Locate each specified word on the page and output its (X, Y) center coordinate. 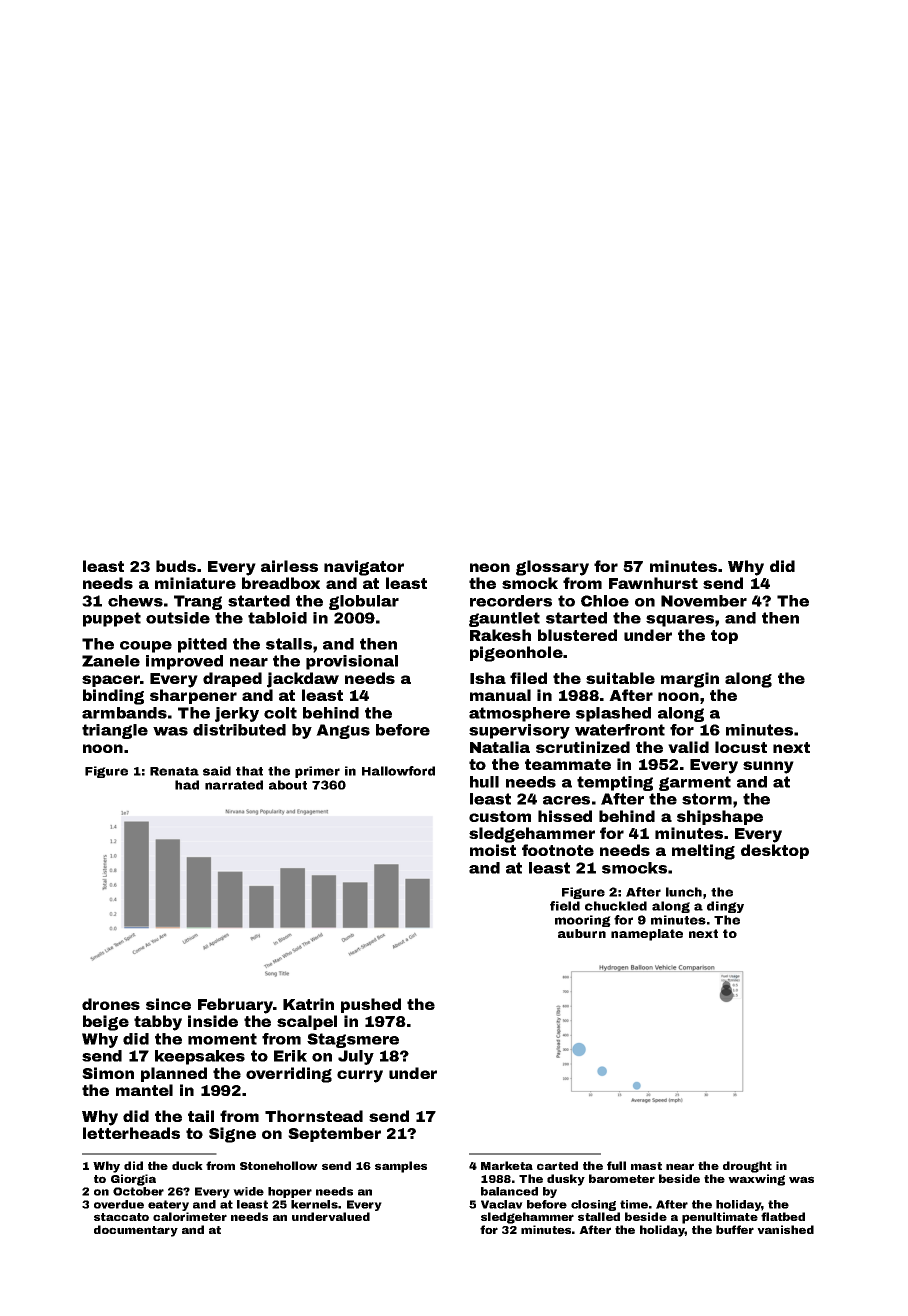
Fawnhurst (653, 583)
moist (493, 850)
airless (289, 566)
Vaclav (502, 1204)
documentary (136, 1231)
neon (490, 567)
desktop (775, 851)
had (187, 785)
